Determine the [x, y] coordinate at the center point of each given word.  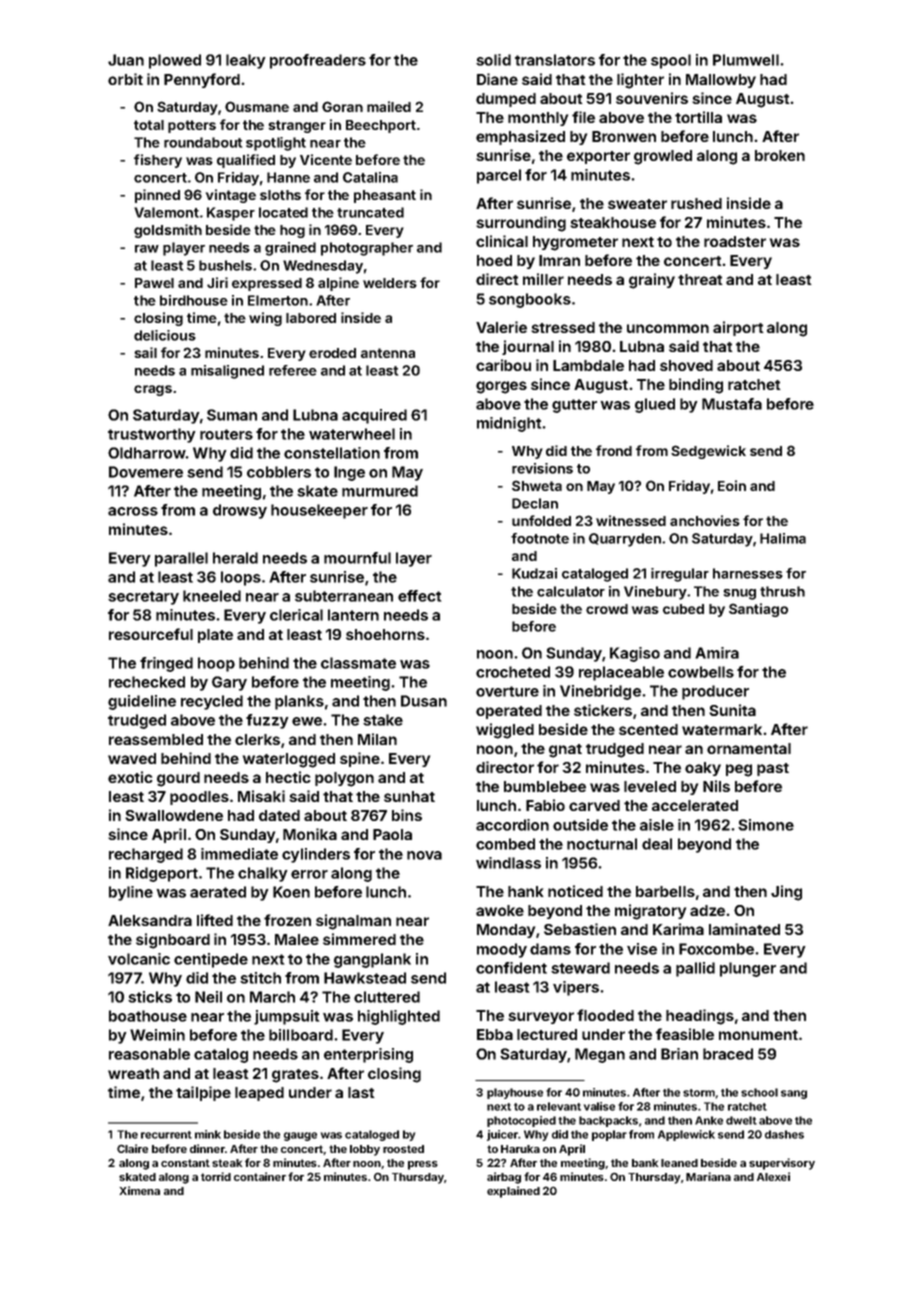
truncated [370, 212]
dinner [207, 1148]
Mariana [708, 1176]
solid [493, 60]
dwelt [741, 1120]
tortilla [698, 117]
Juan [126, 60]
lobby [365, 1150]
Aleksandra [150, 920]
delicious [165, 335]
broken [780, 155]
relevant [559, 1106]
